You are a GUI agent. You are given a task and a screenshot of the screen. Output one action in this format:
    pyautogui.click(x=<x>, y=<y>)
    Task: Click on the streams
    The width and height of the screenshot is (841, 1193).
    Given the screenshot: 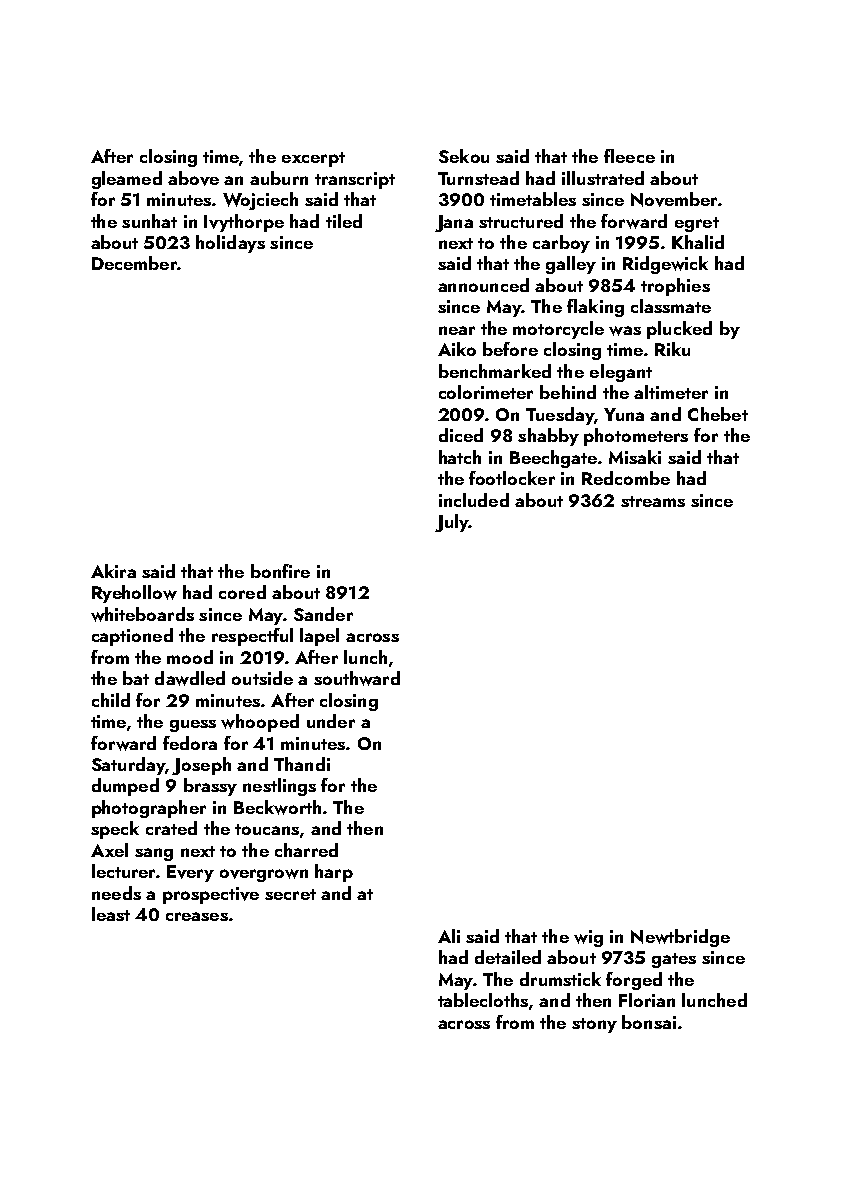 What is the action you would take?
    pyautogui.click(x=653, y=501)
